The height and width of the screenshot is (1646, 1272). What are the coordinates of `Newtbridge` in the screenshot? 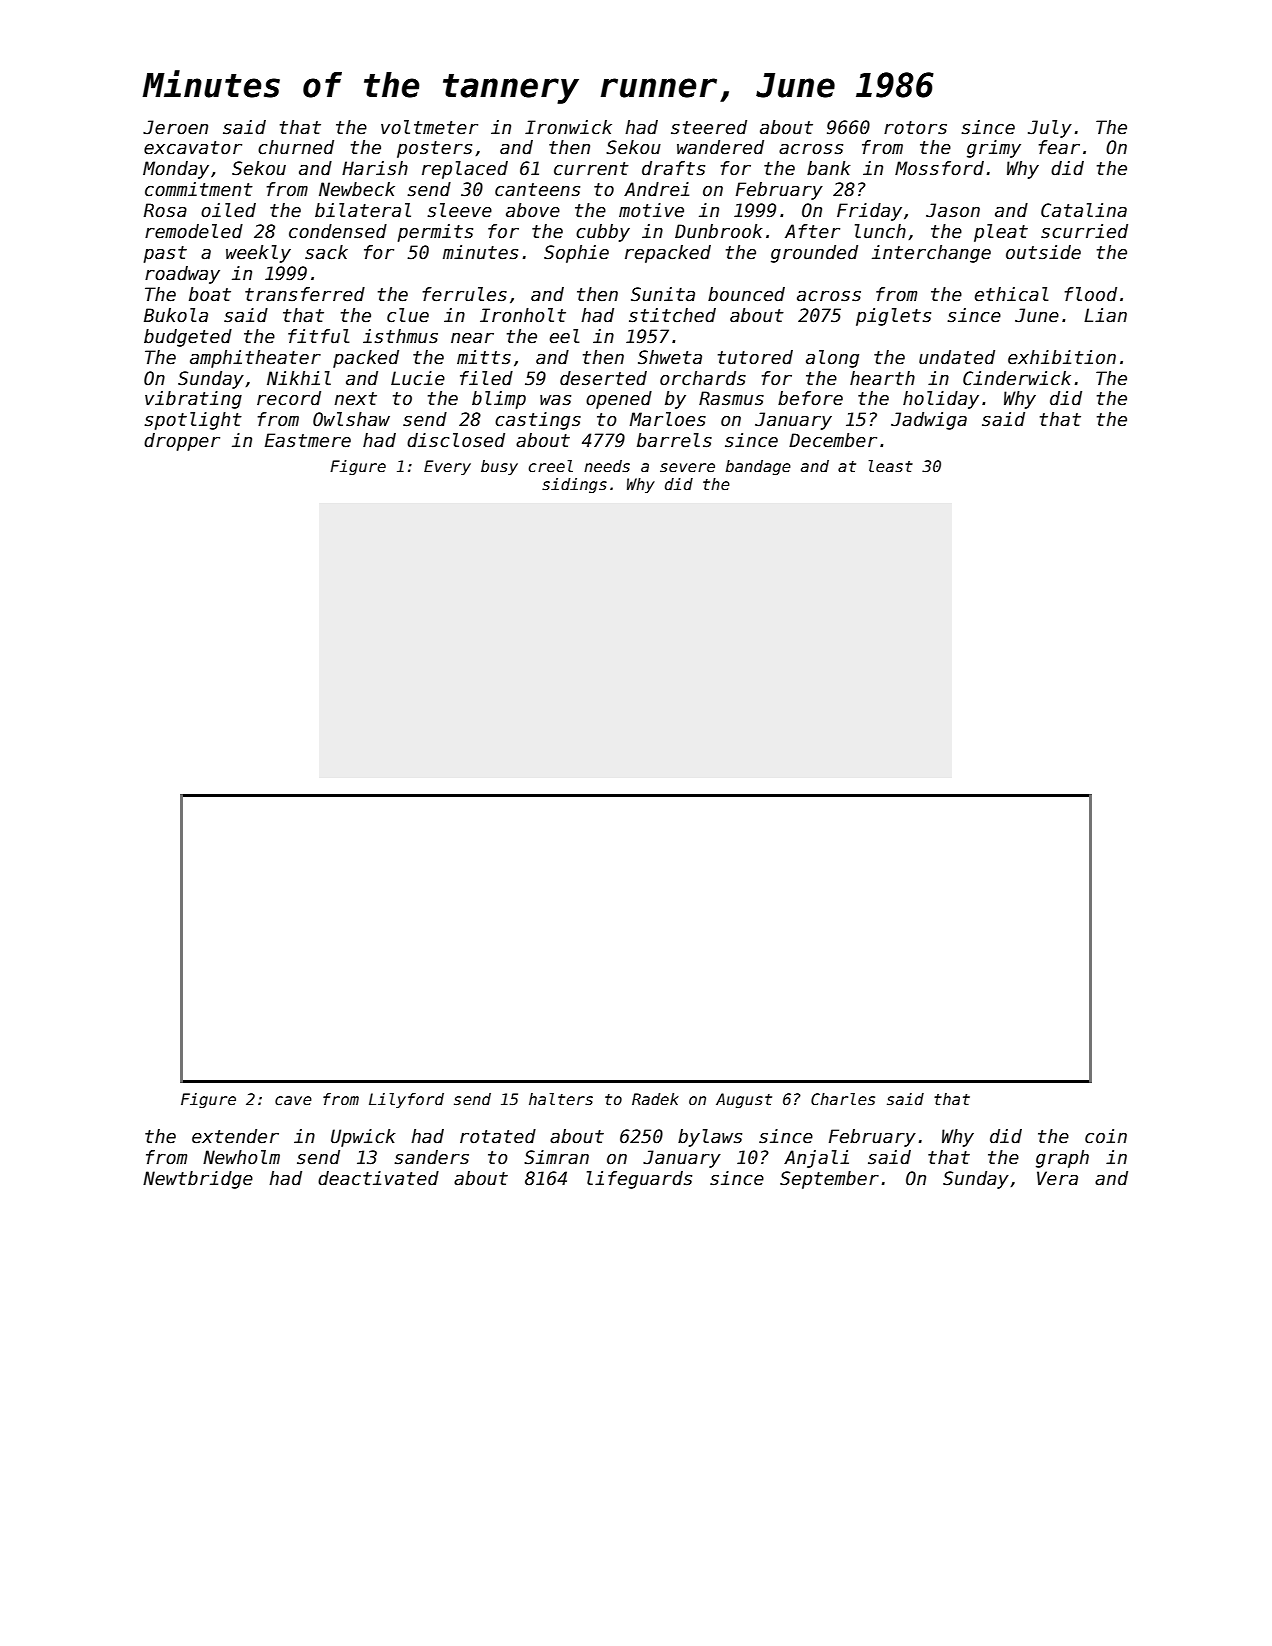 It's located at (198, 1180).
